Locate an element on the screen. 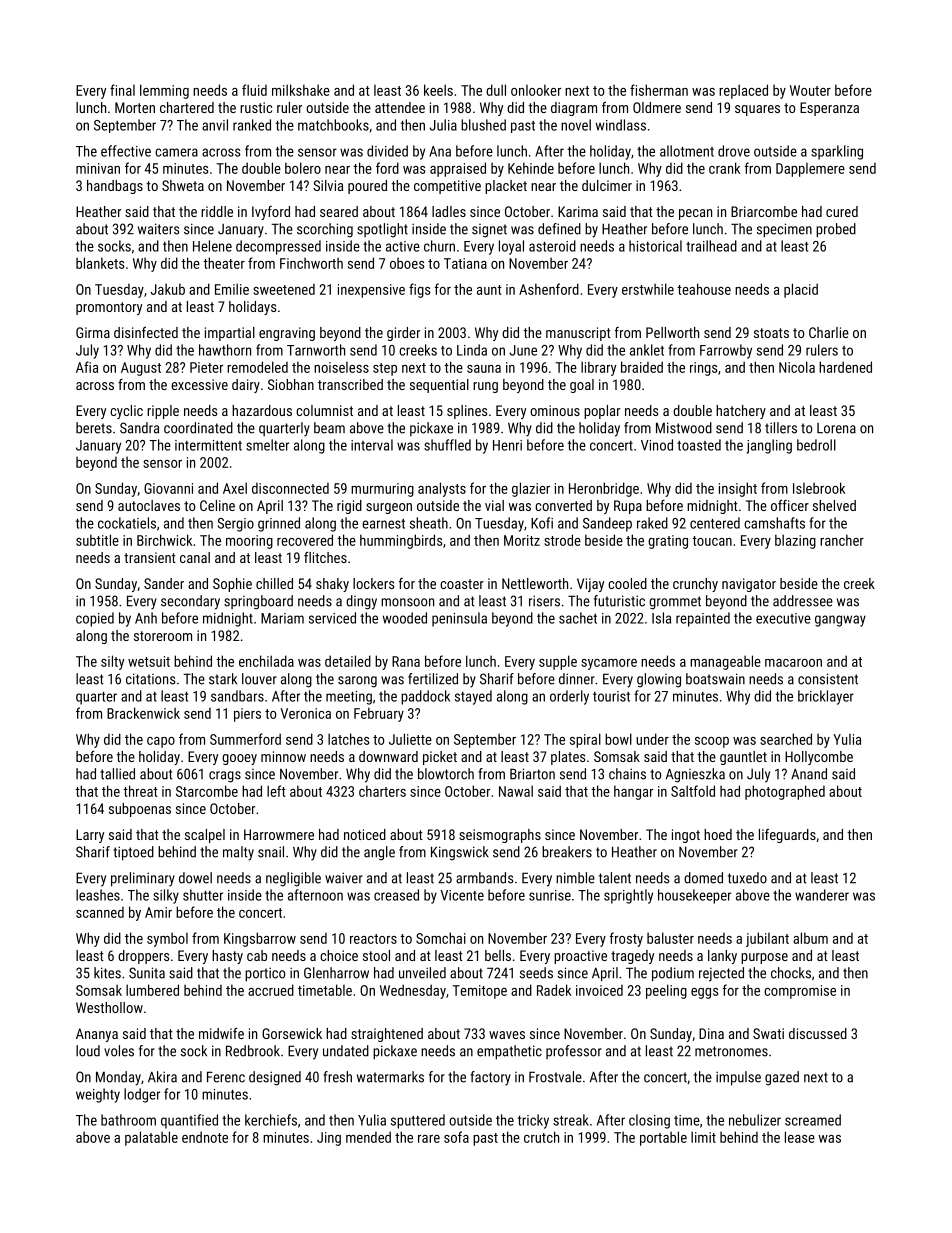 The width and height of the screenshot is (952, 1233). crunchy is located at coordinates (695, 585).
